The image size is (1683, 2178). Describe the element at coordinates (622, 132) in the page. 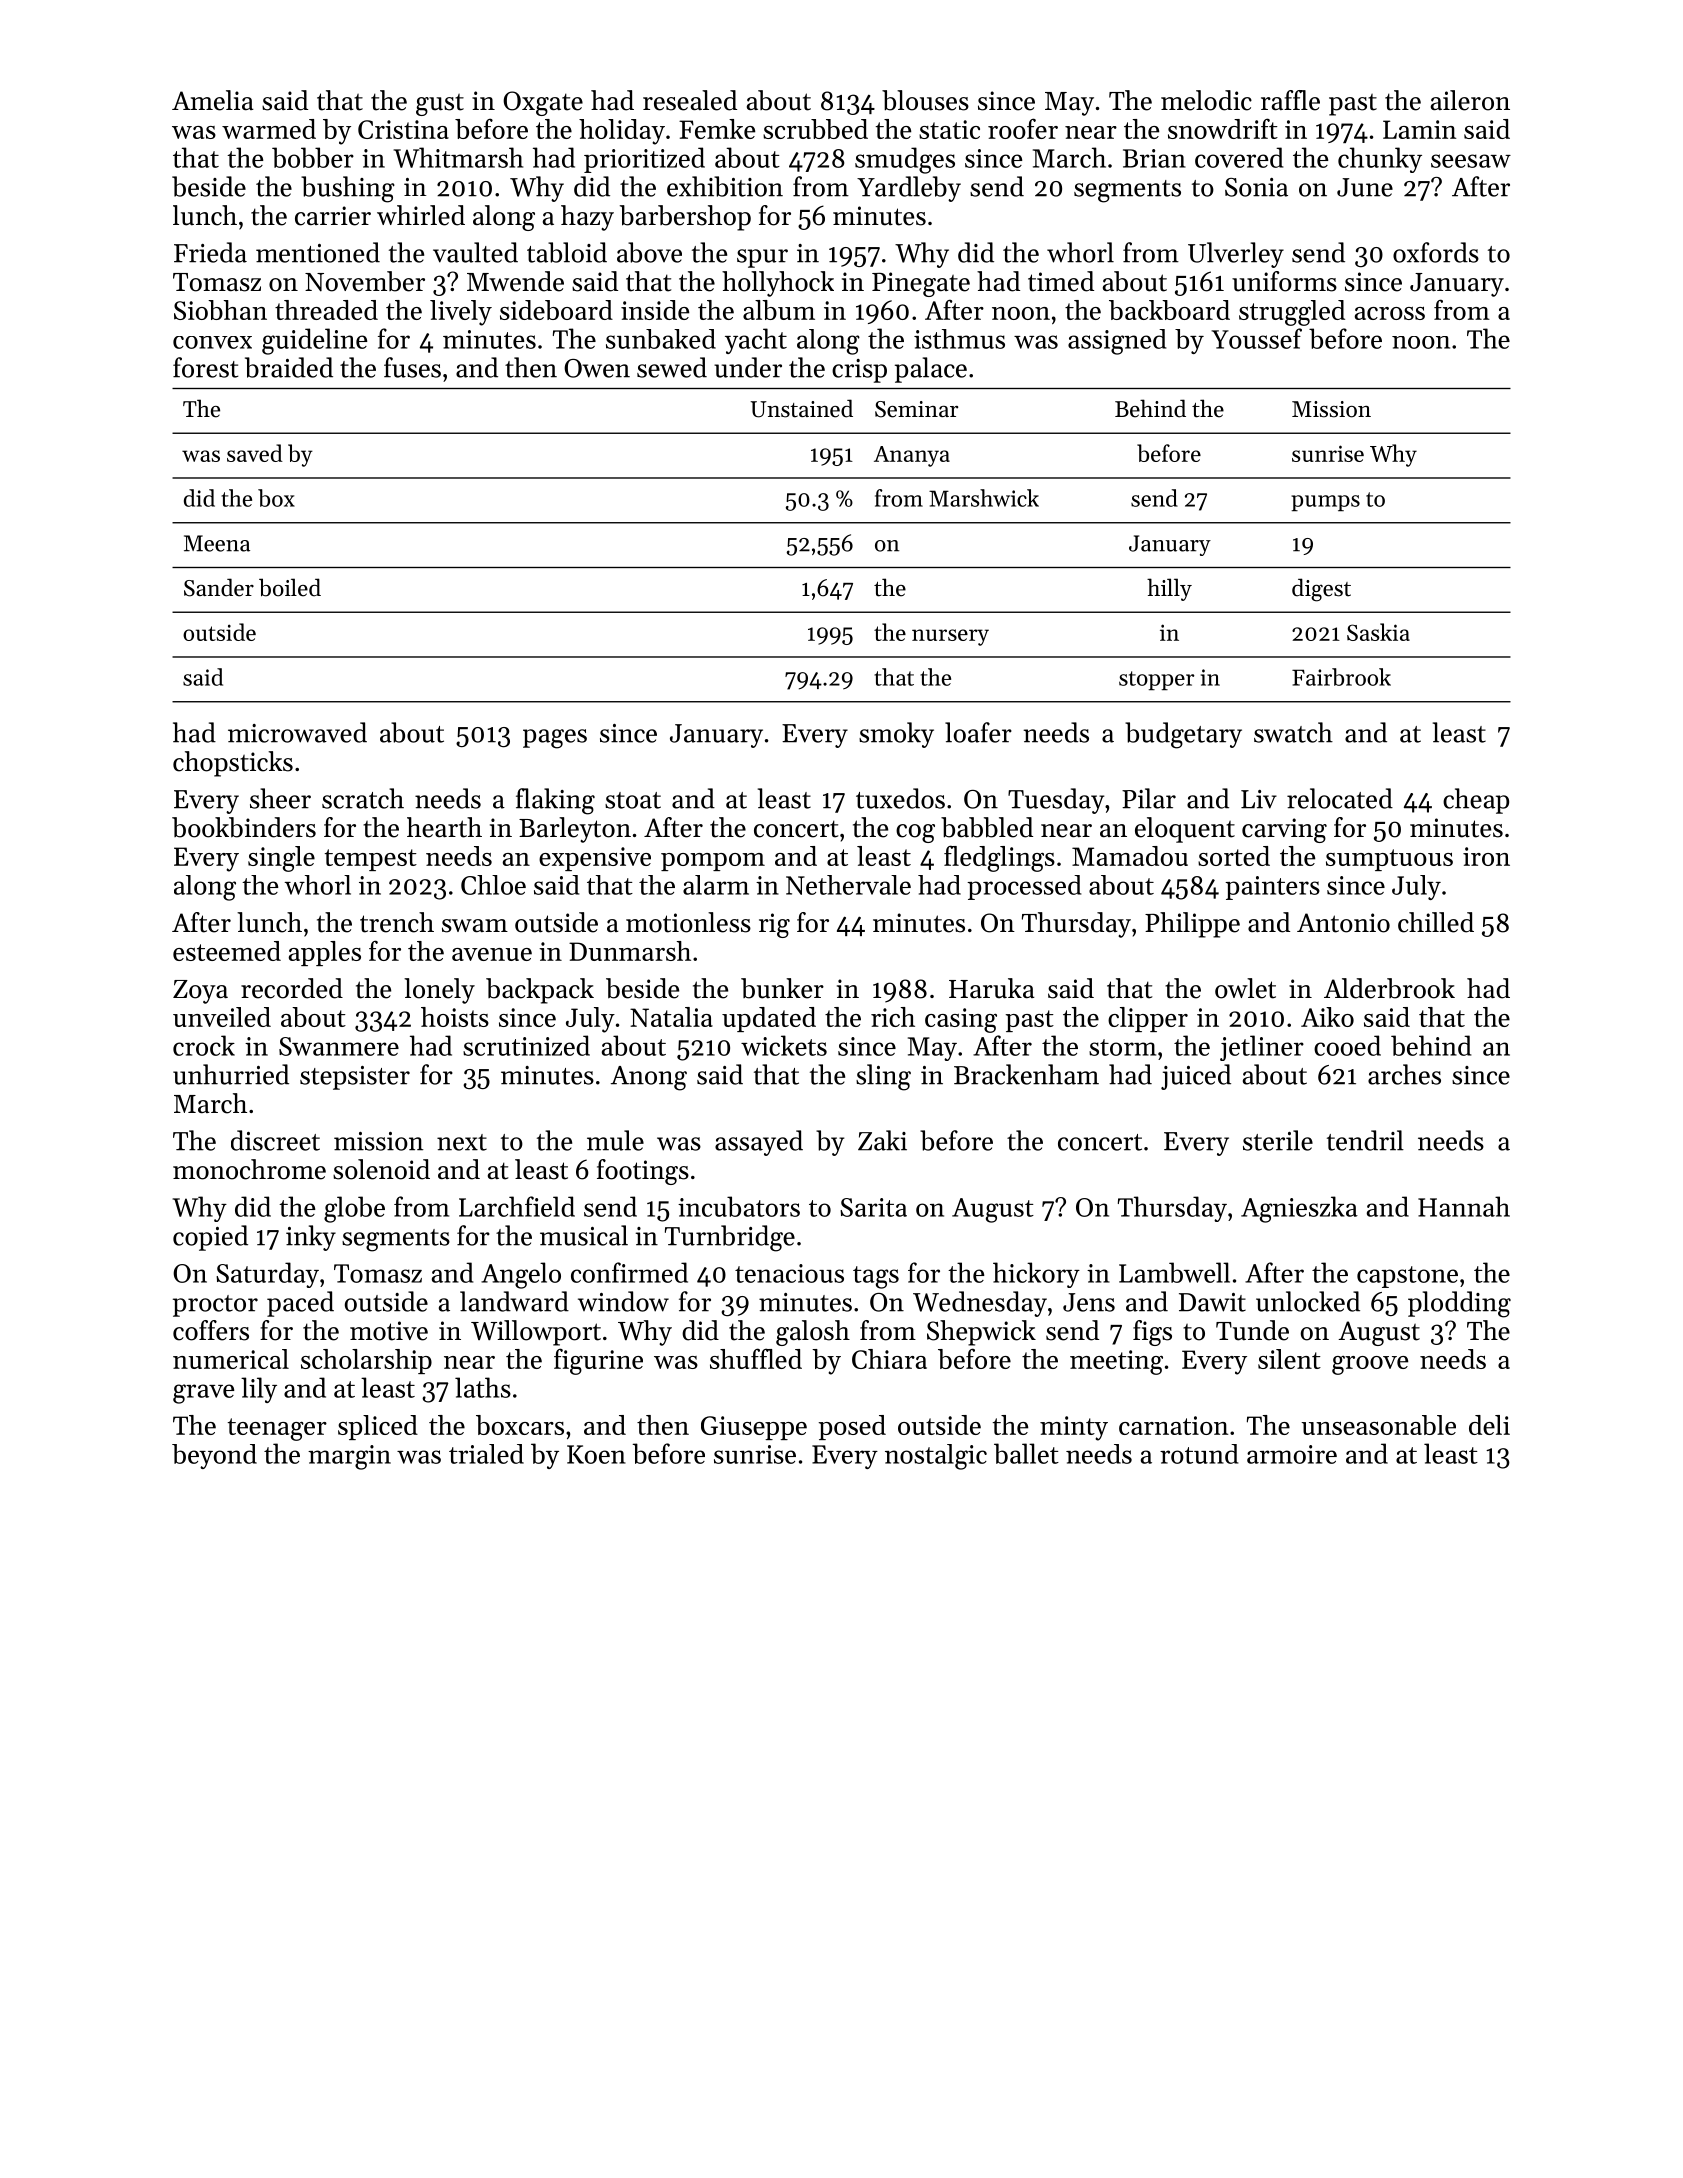

I see `holiday` at that location.
